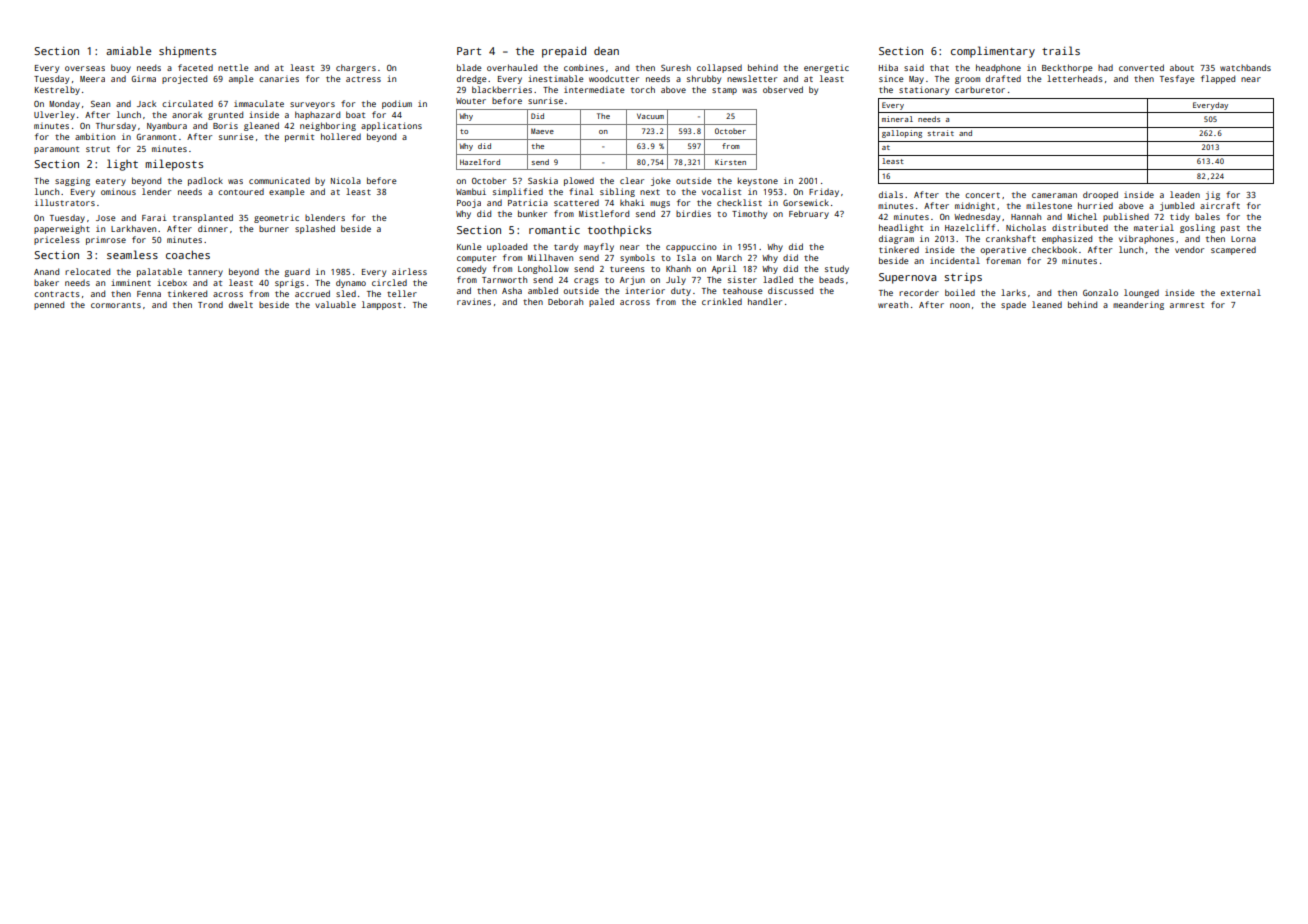  I want to click on newsletter, so click(752, 78).
